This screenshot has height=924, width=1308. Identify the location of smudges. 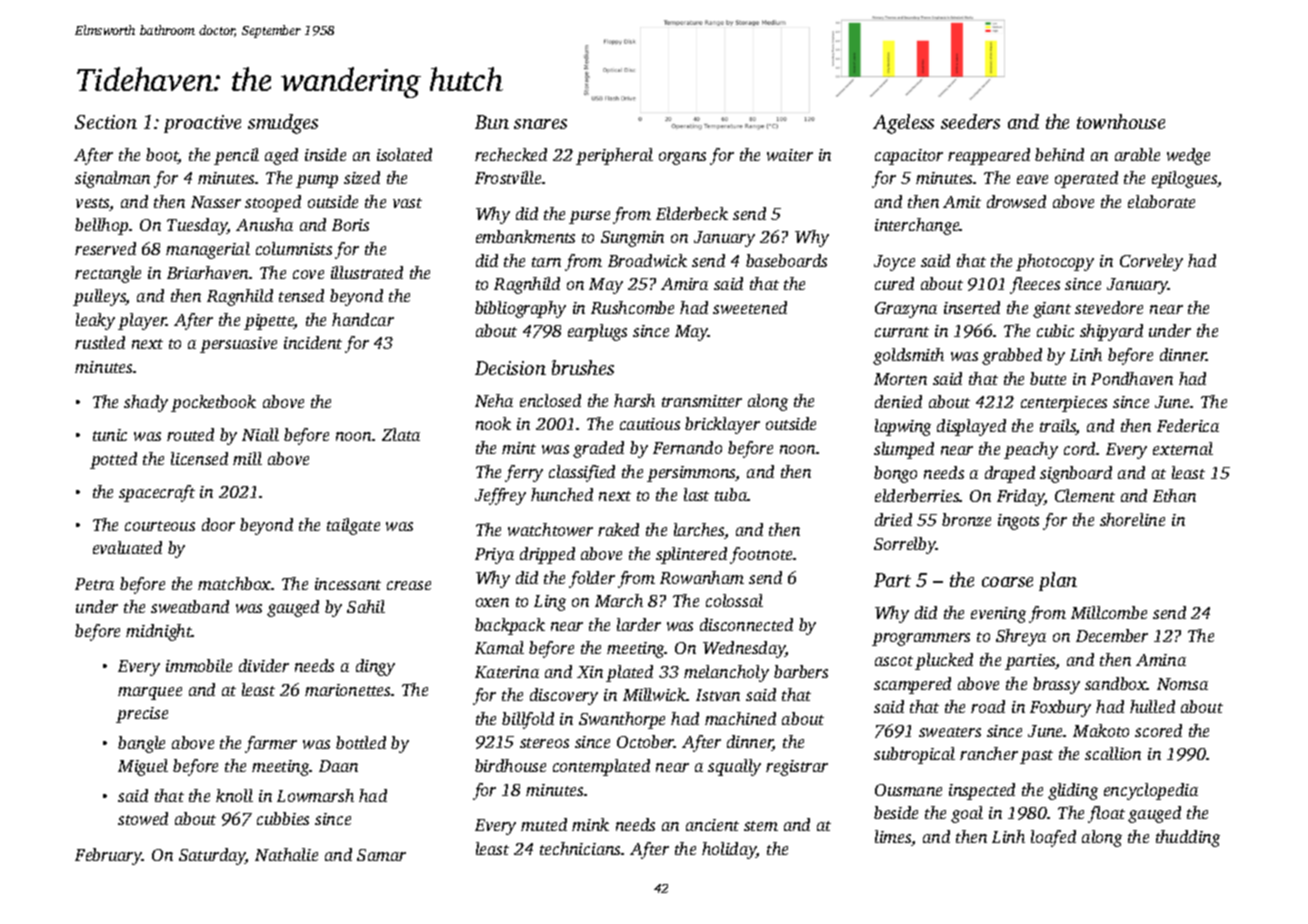
(283, 124).
